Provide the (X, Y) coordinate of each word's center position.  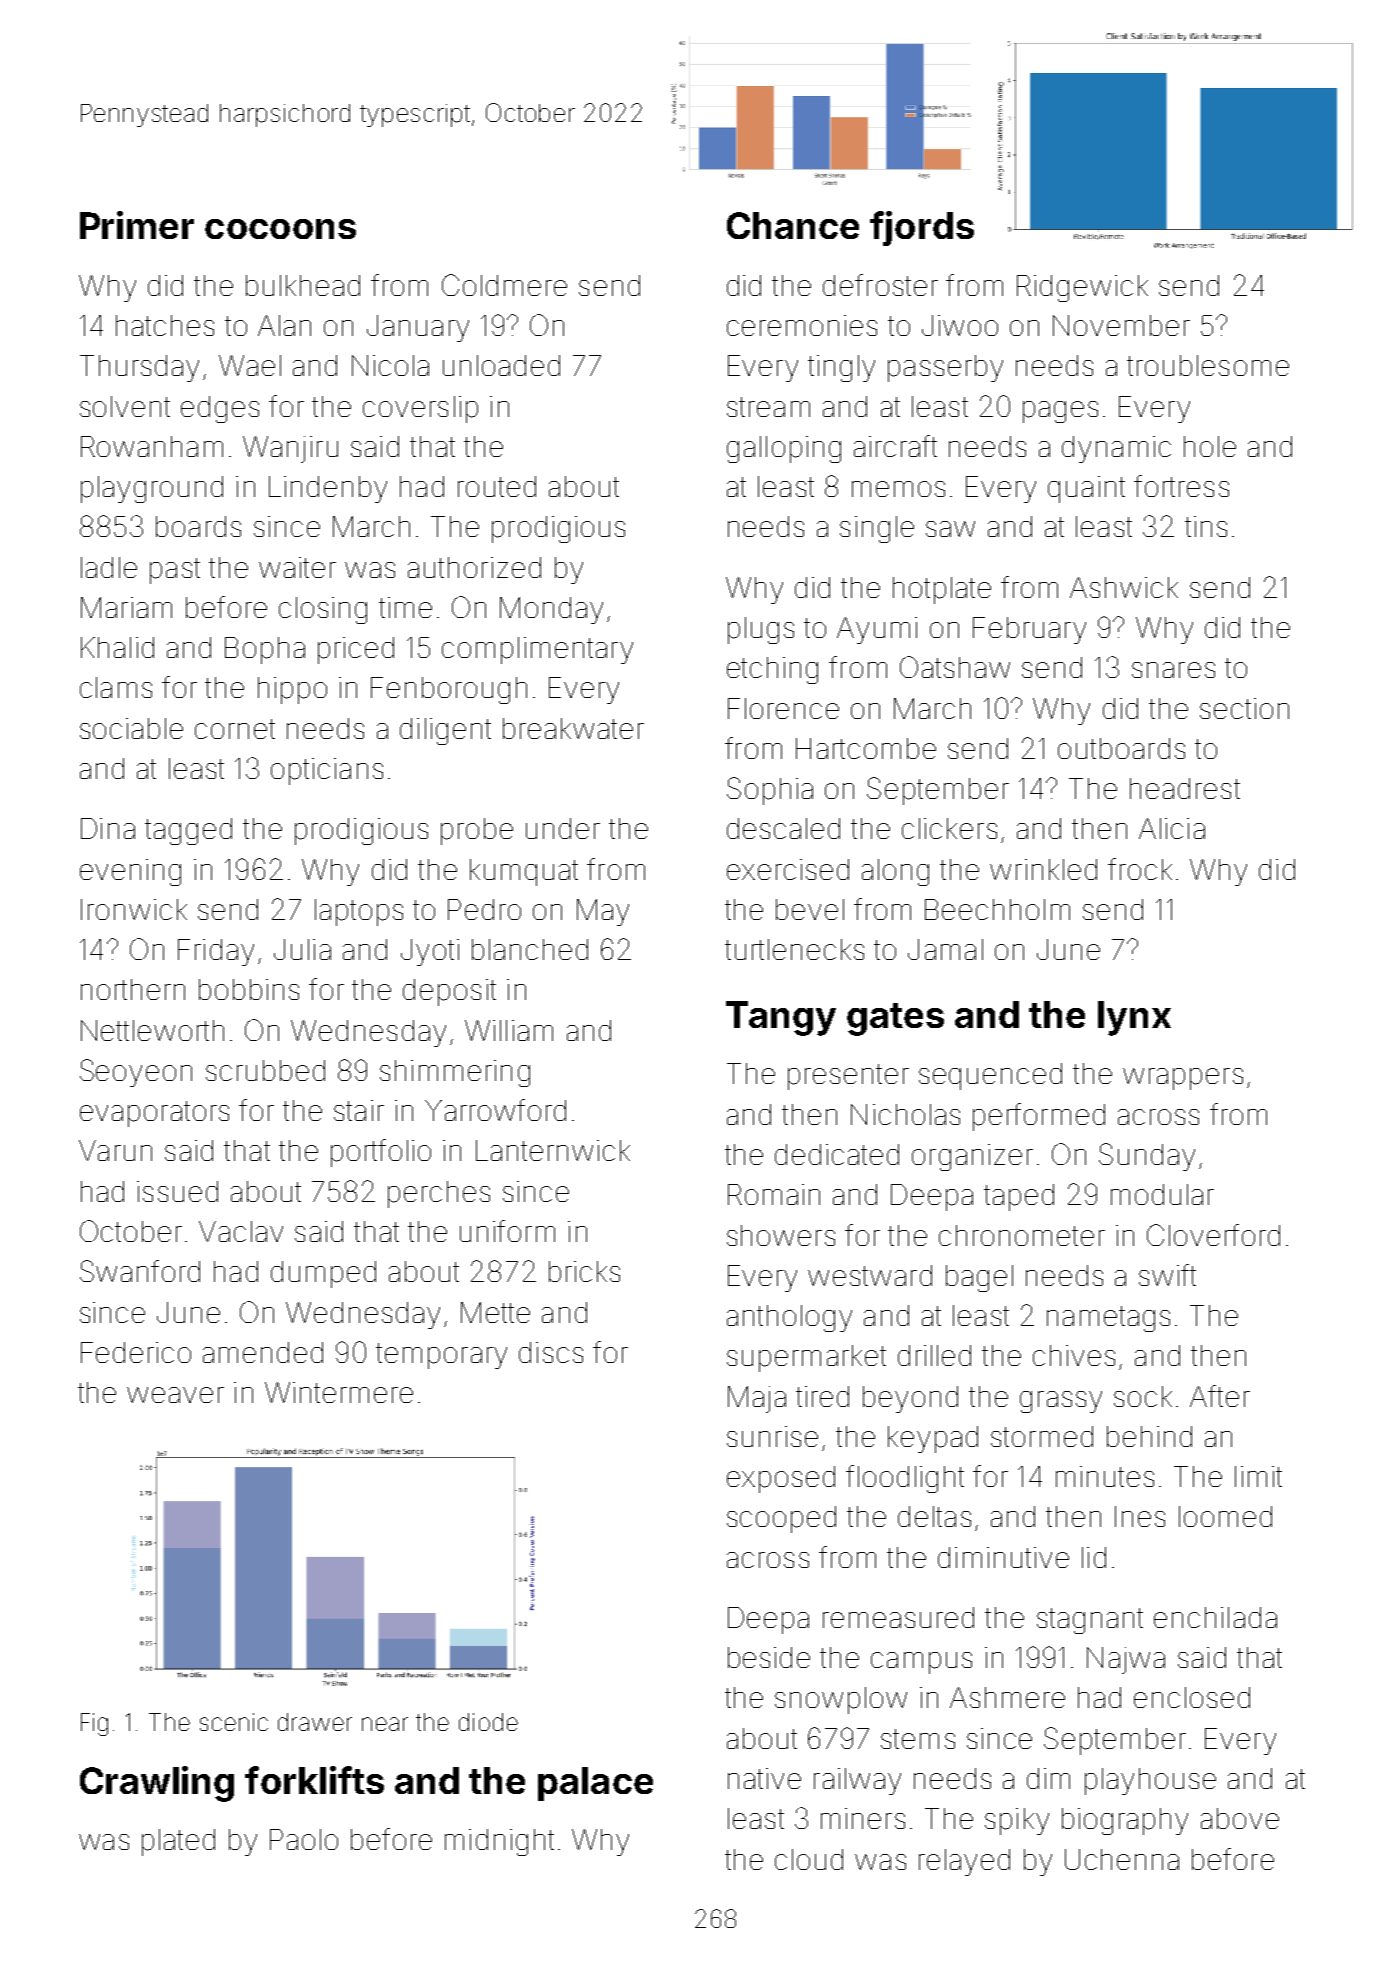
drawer (315, 1722)
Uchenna (1122, 1859)
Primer (137, 225)
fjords (922, 228)
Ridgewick (1082, 288)
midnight (499, 1842)
